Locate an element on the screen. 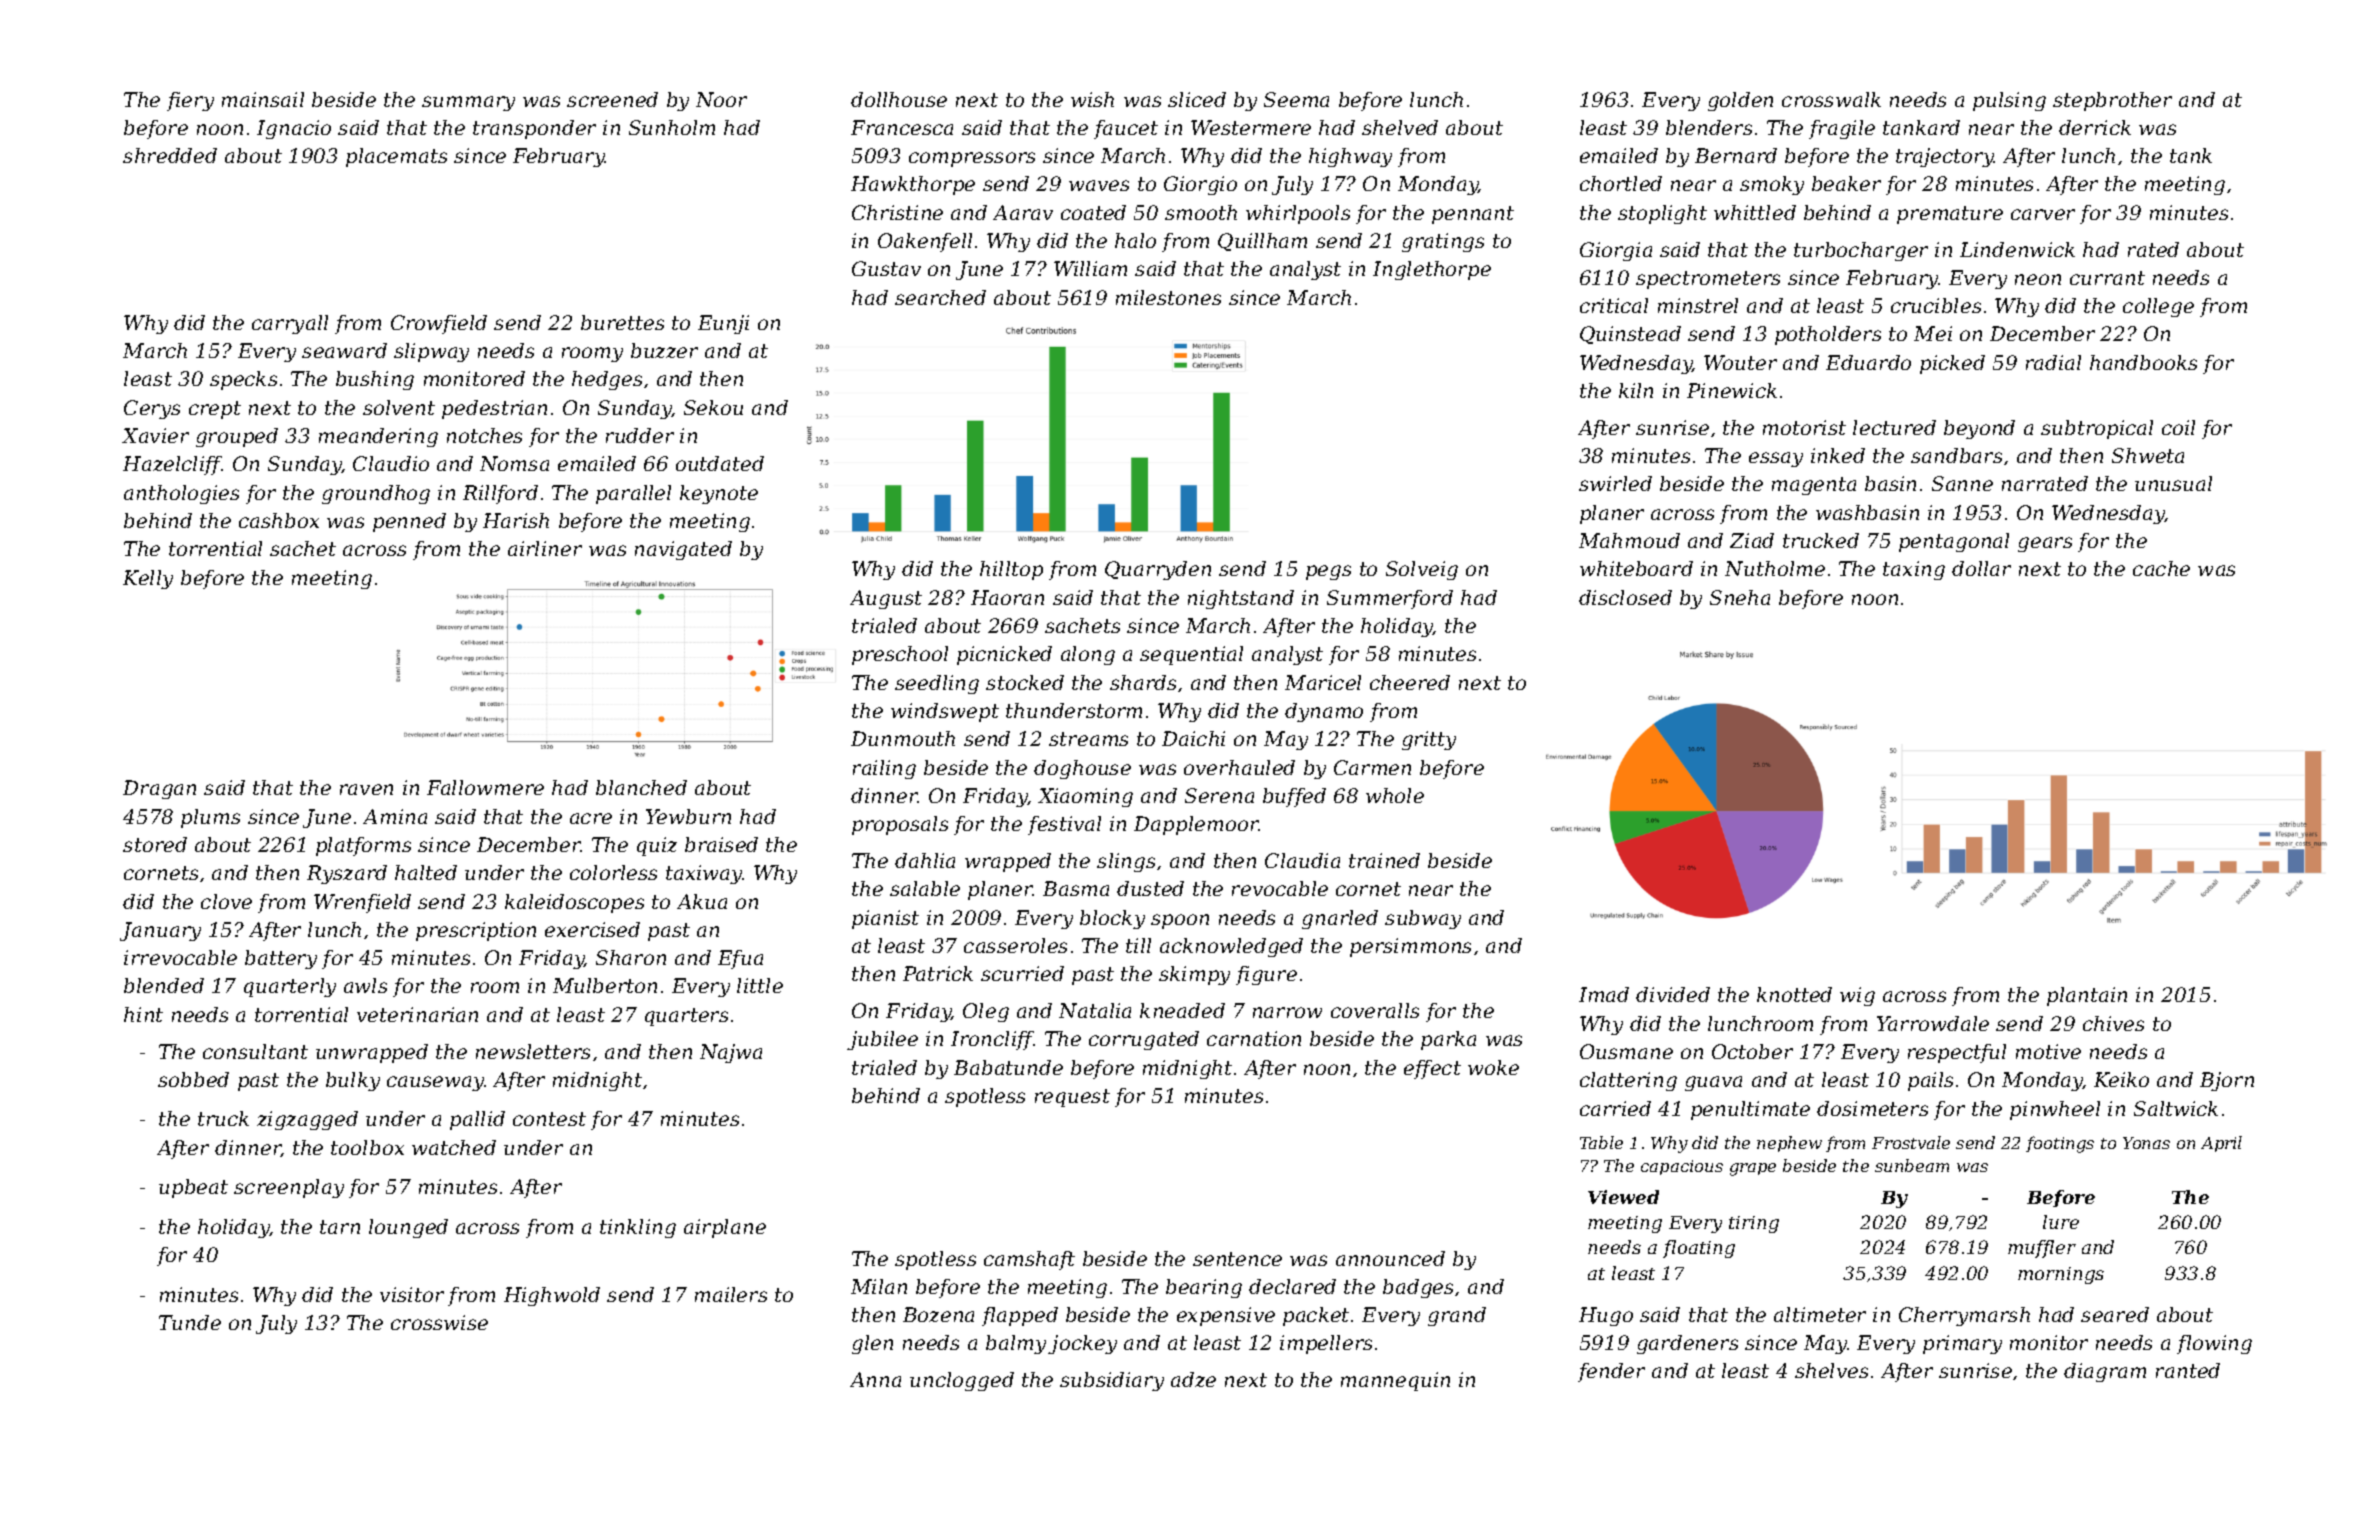  little is located at coordinates (760, 985).
